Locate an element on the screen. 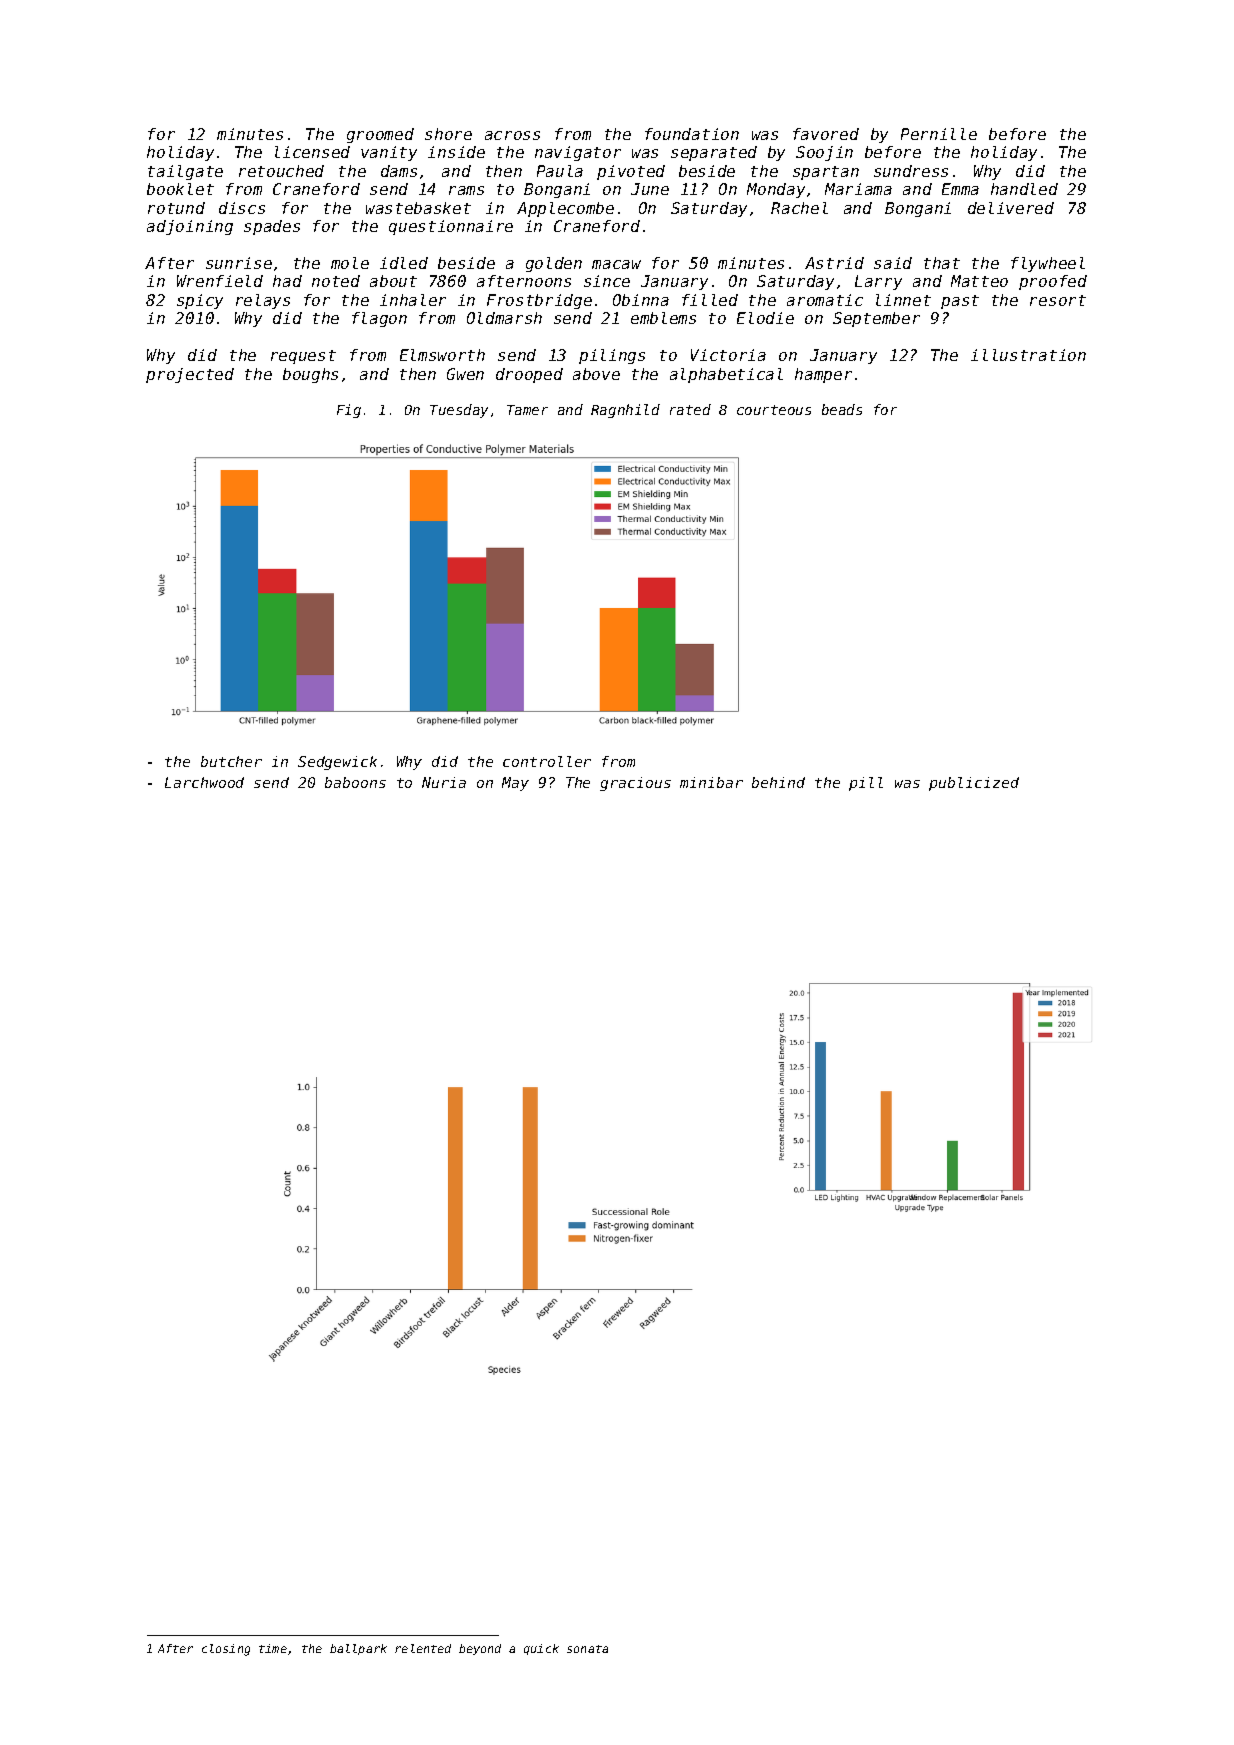 This screenshot has height=1745, width=1234. spicy is located at coordinates (200, 301).
